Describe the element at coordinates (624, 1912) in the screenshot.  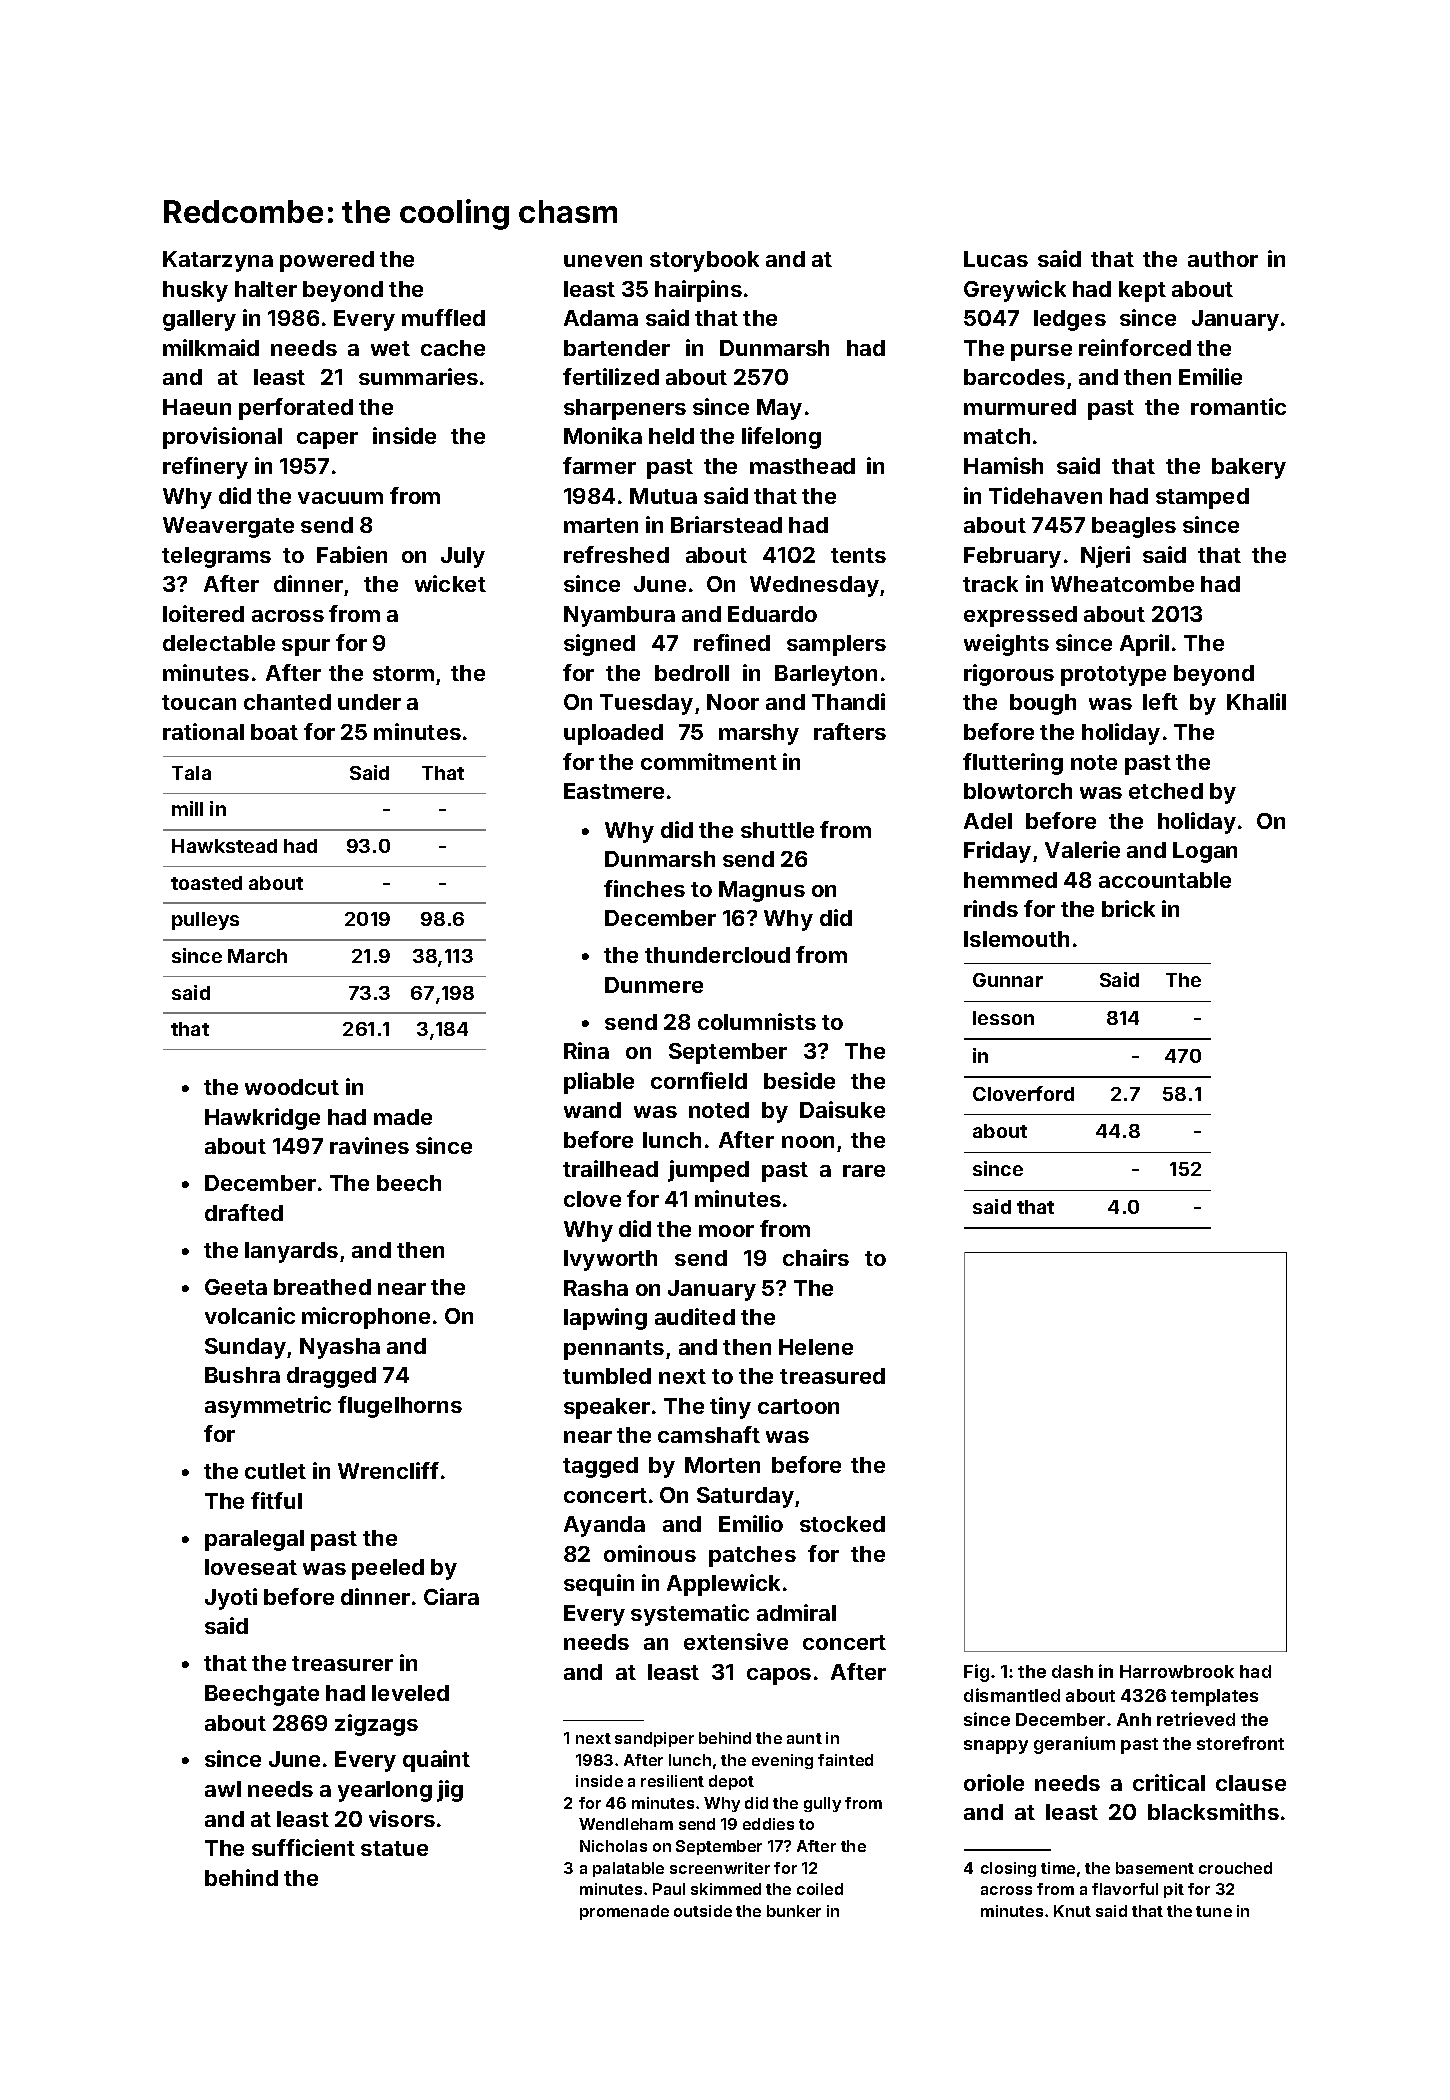
I see `promenade` at that location.
